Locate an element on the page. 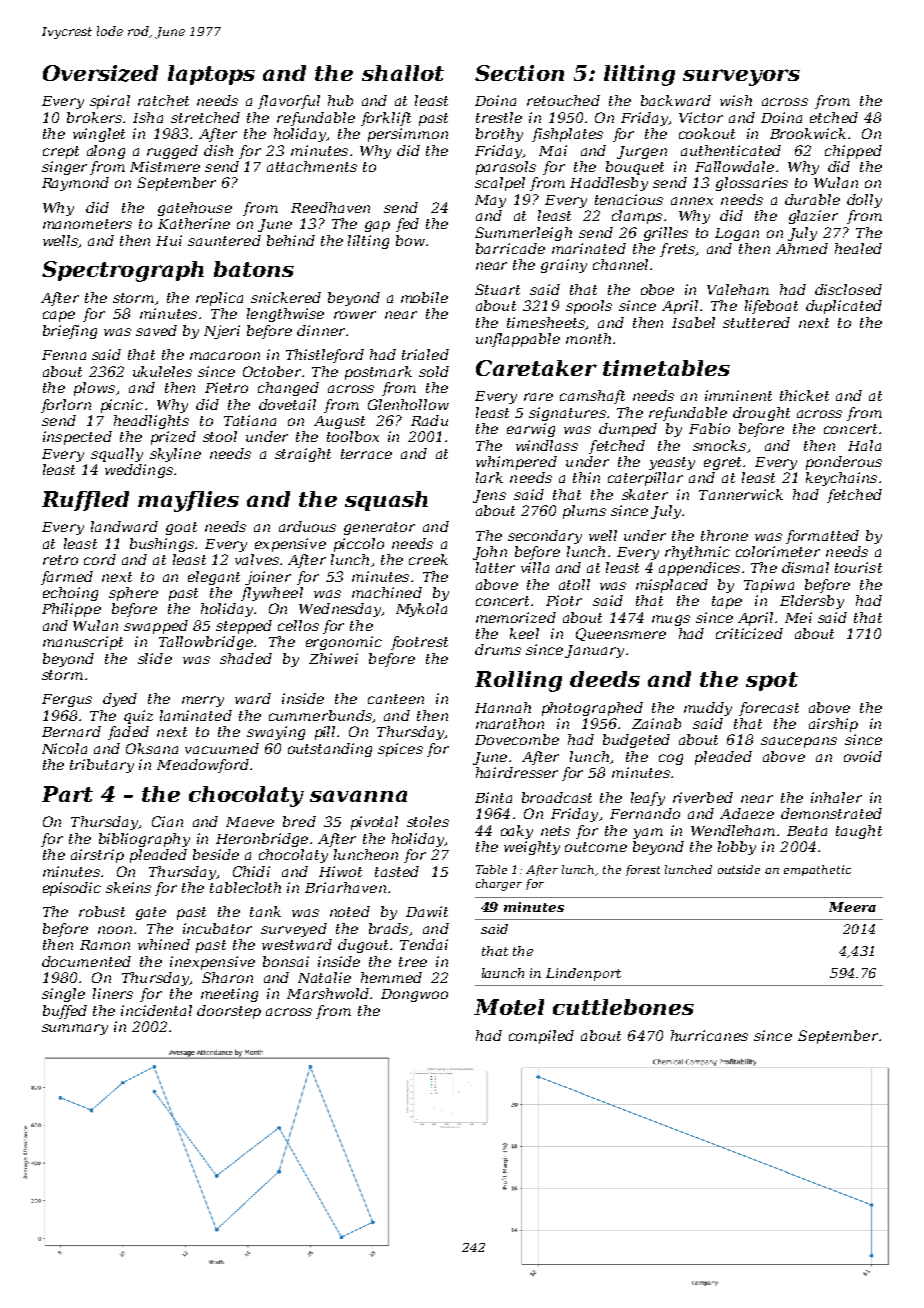 The width and height of the document is (924, 1308). Stuart is located at coordinates (497, 289).
